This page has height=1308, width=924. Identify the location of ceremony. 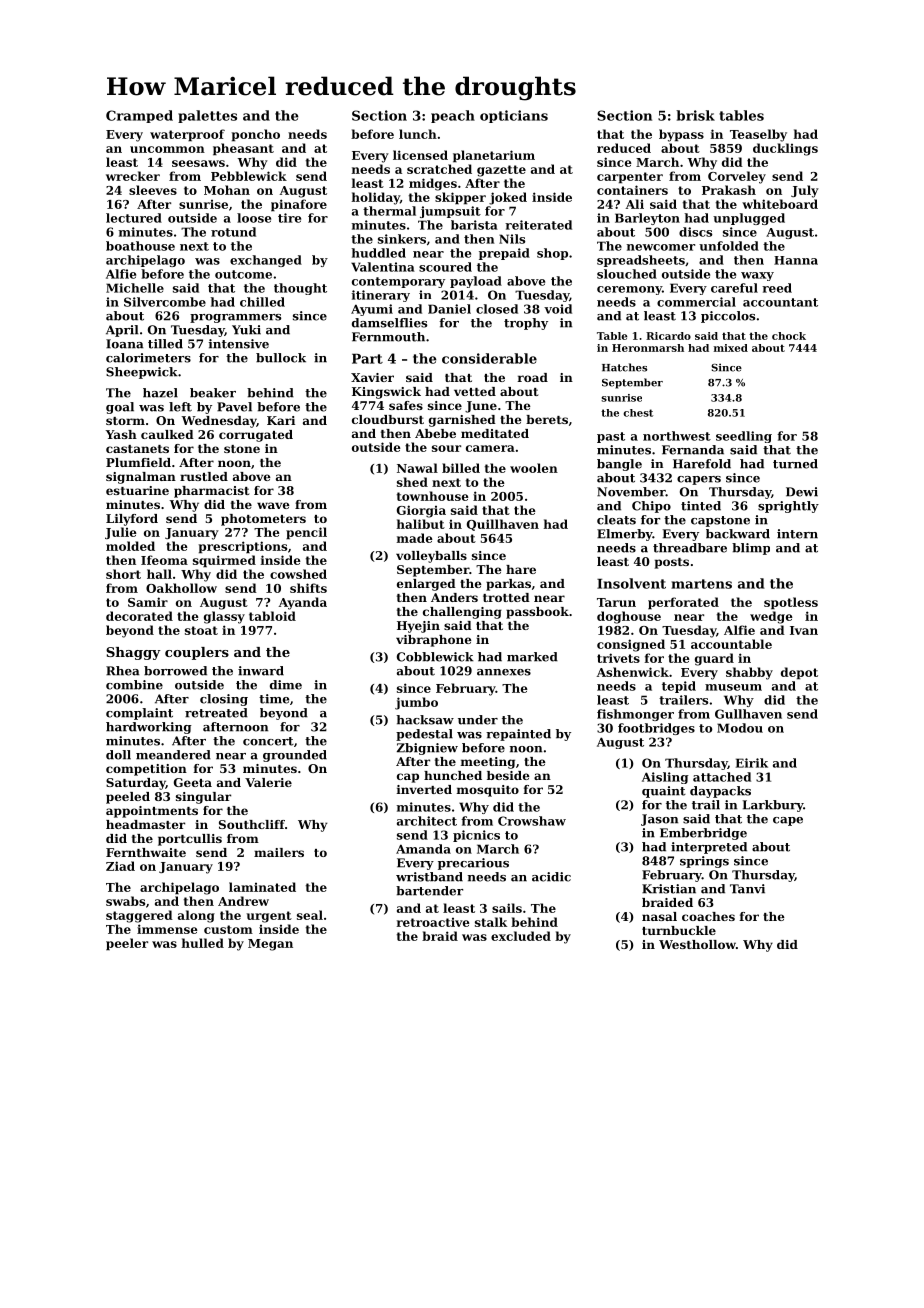
(629, 290).
